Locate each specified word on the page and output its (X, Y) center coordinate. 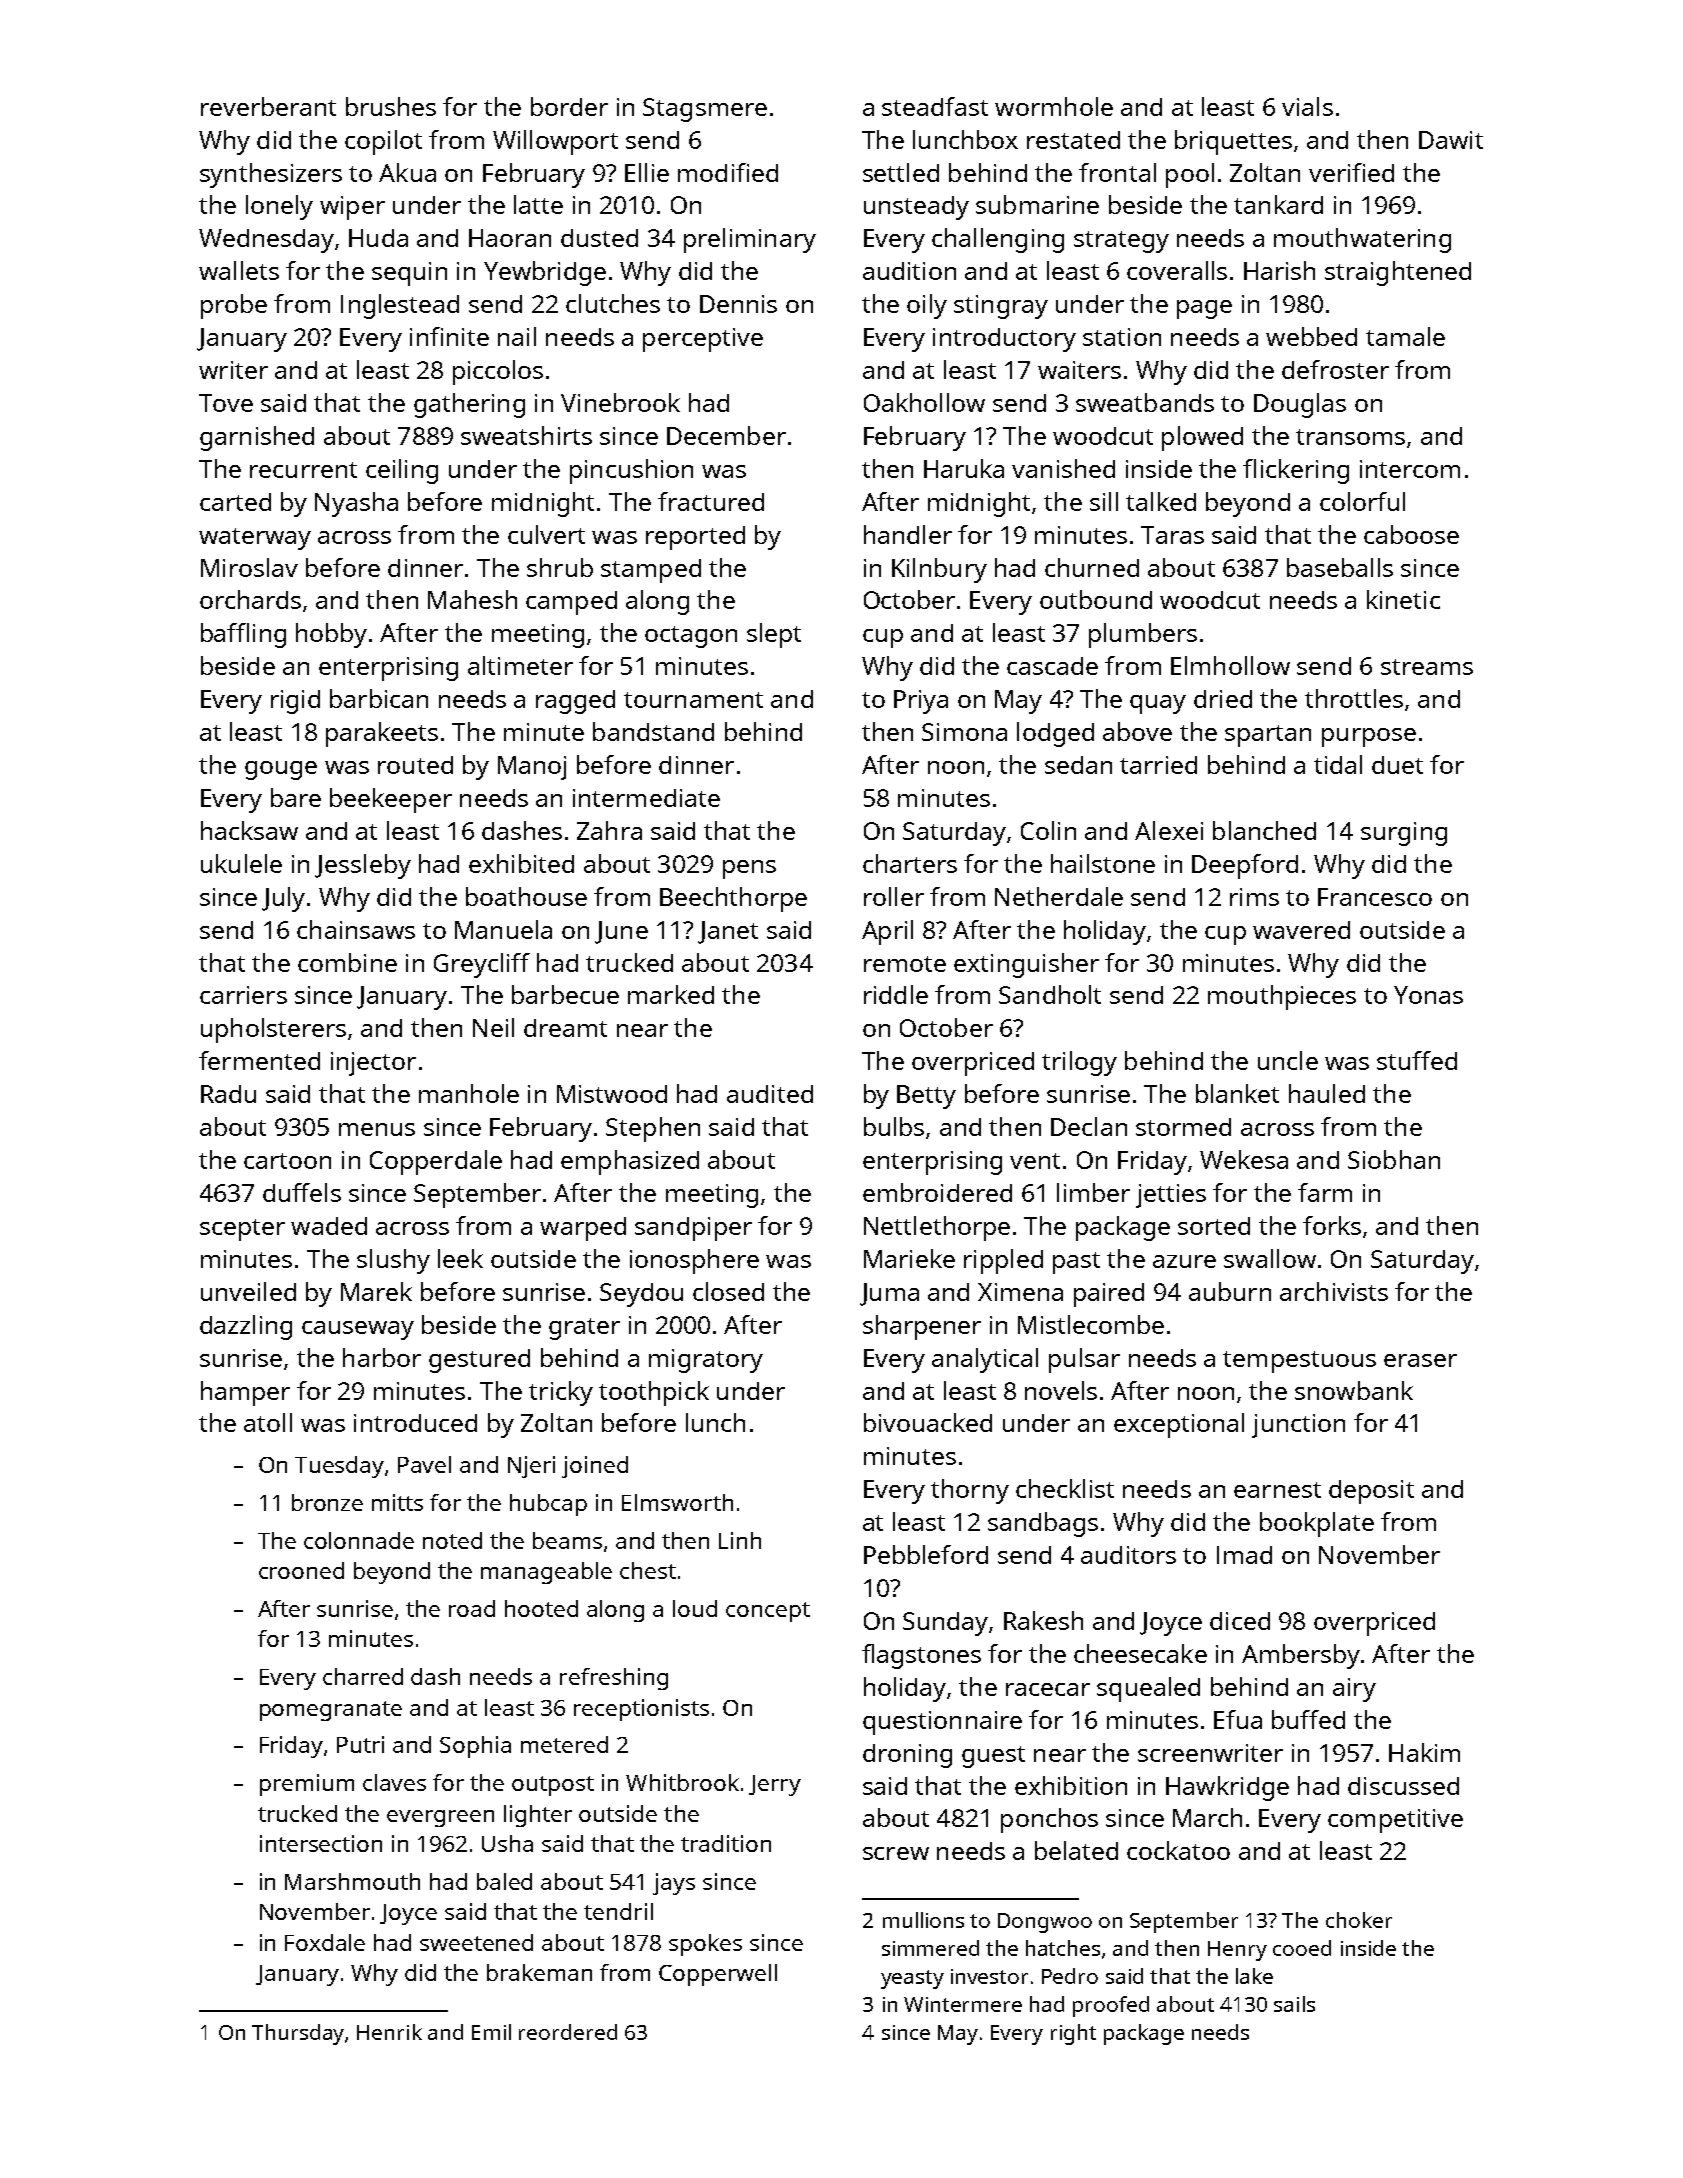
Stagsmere (705, 110)
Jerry (775, 1785)
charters (910, 863)
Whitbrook (682, 1782)
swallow (1270, 1258)
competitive (1395, 1821)
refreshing (614, 1679)
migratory (706, 1361)
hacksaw (249, 830)
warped (583, 1229)
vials (1307, 106)
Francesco (1375, 897)
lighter (538, 1816)
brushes (391, 106)
